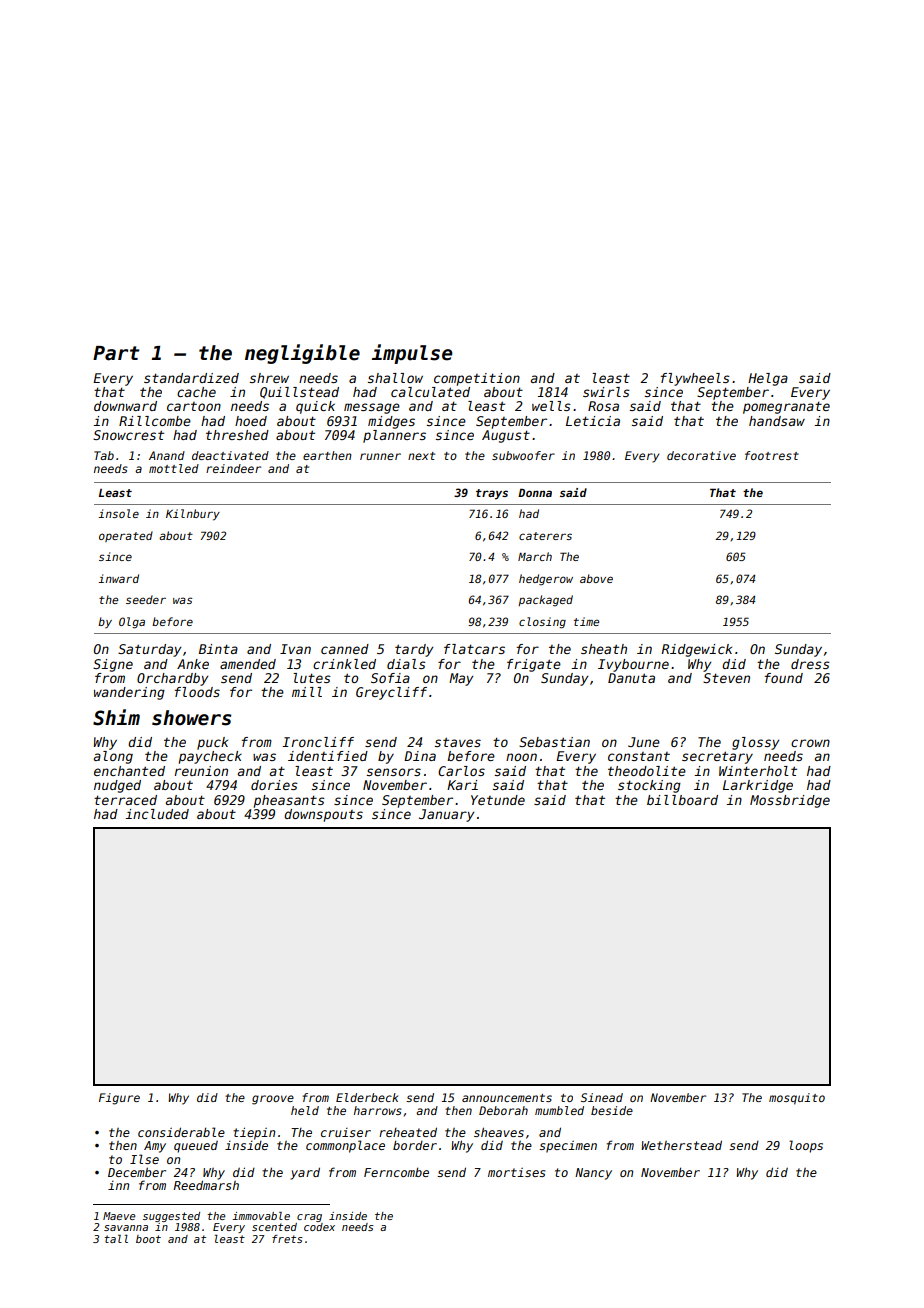 Image resolution: width=924 pixels, height=1308 pixels. I want to click on Ironcliff, so click(318, 742).
